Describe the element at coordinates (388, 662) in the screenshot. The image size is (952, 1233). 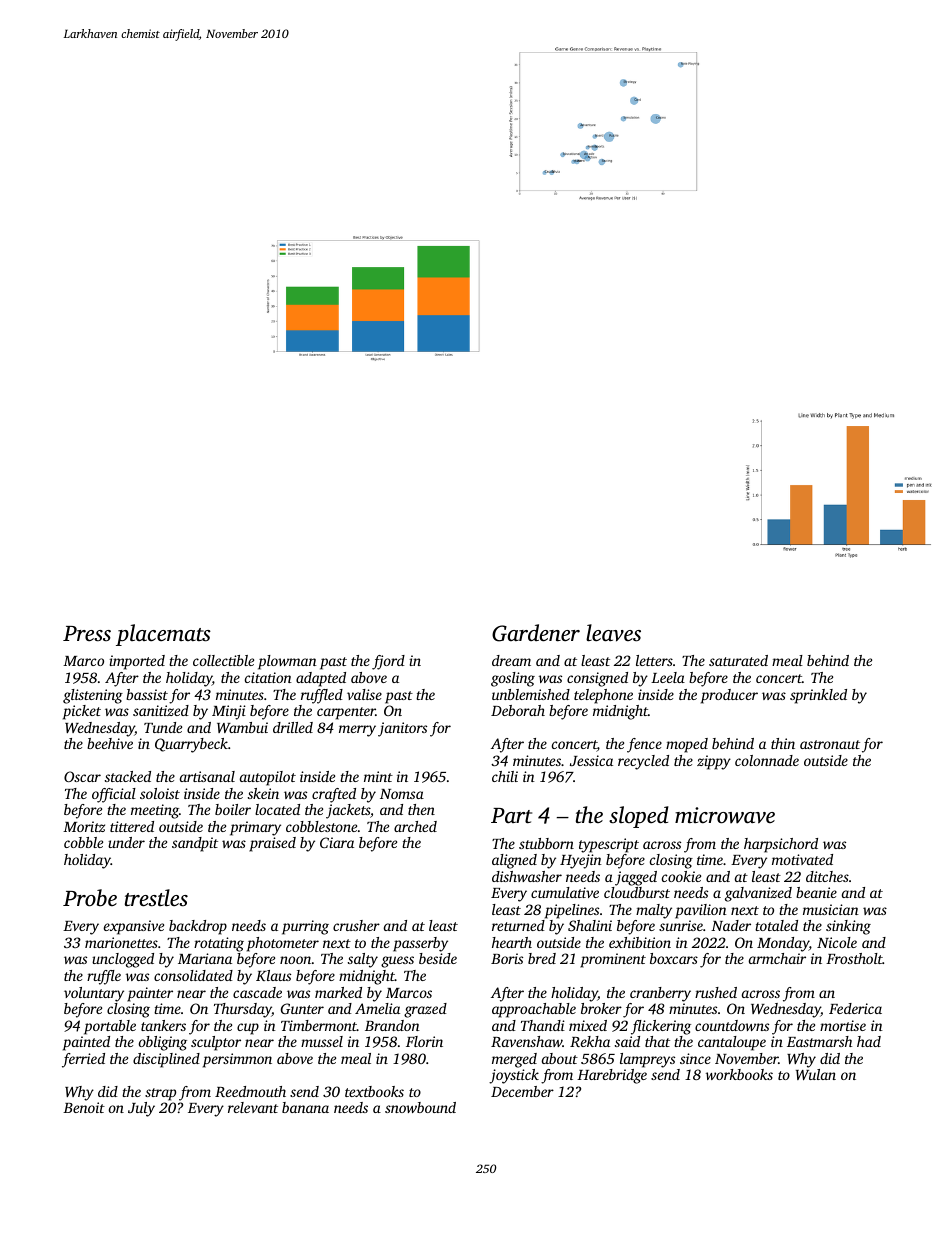
I see `fjord` at that location.
